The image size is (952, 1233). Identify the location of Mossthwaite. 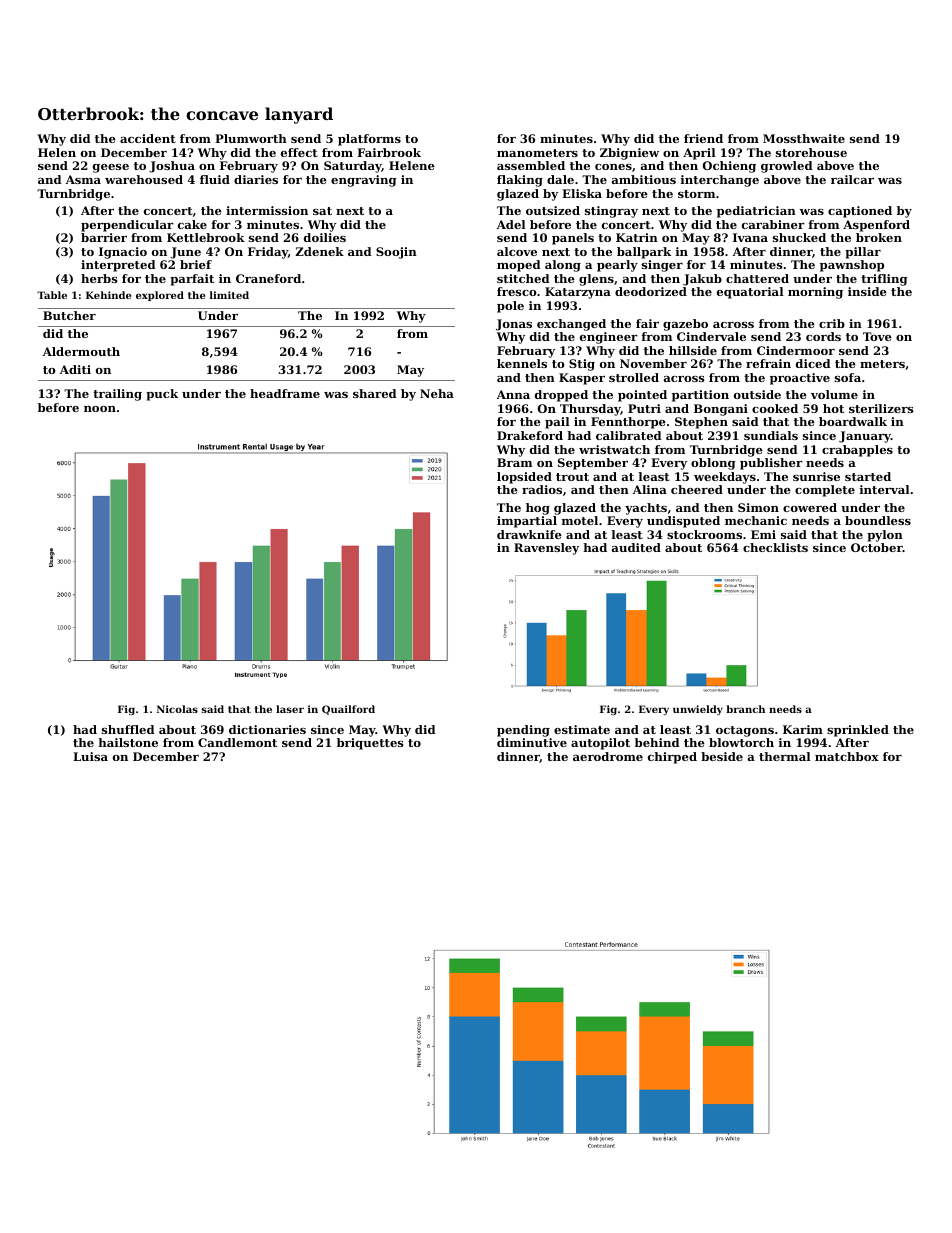
(804, 138).
